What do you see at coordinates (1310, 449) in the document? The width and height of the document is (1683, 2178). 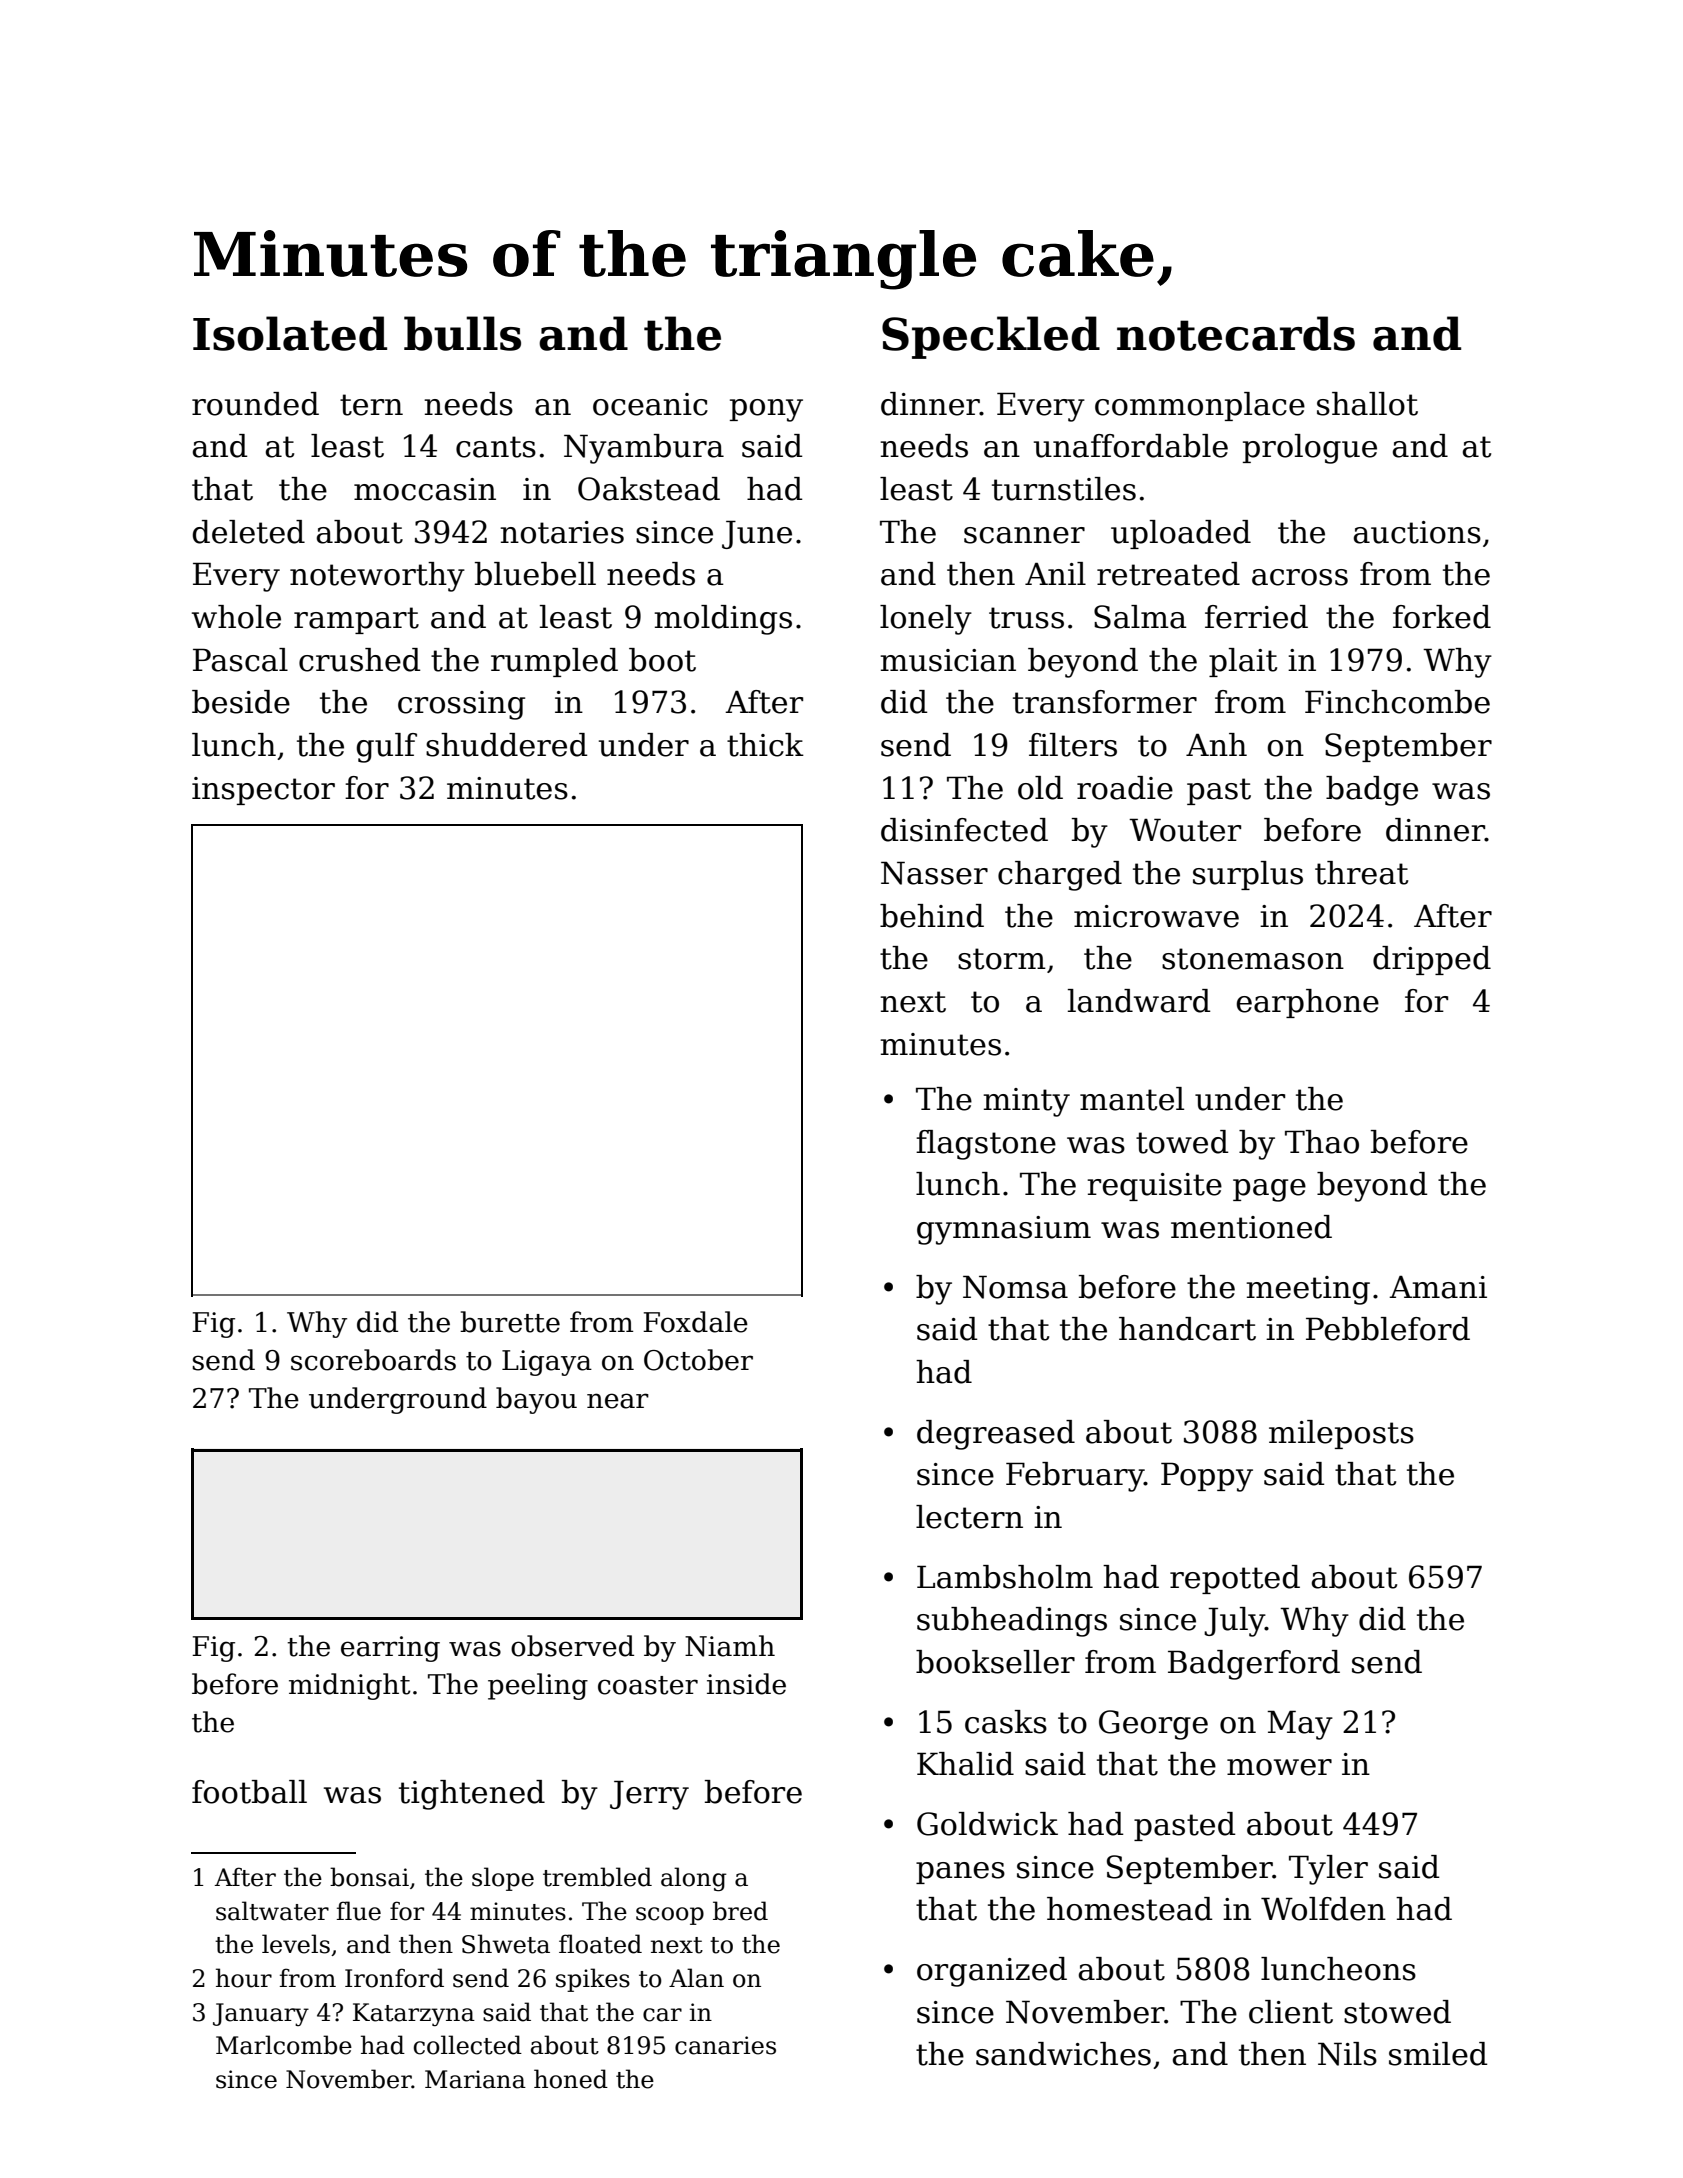 I see `prologue` at bounding box center [1310, 449].
